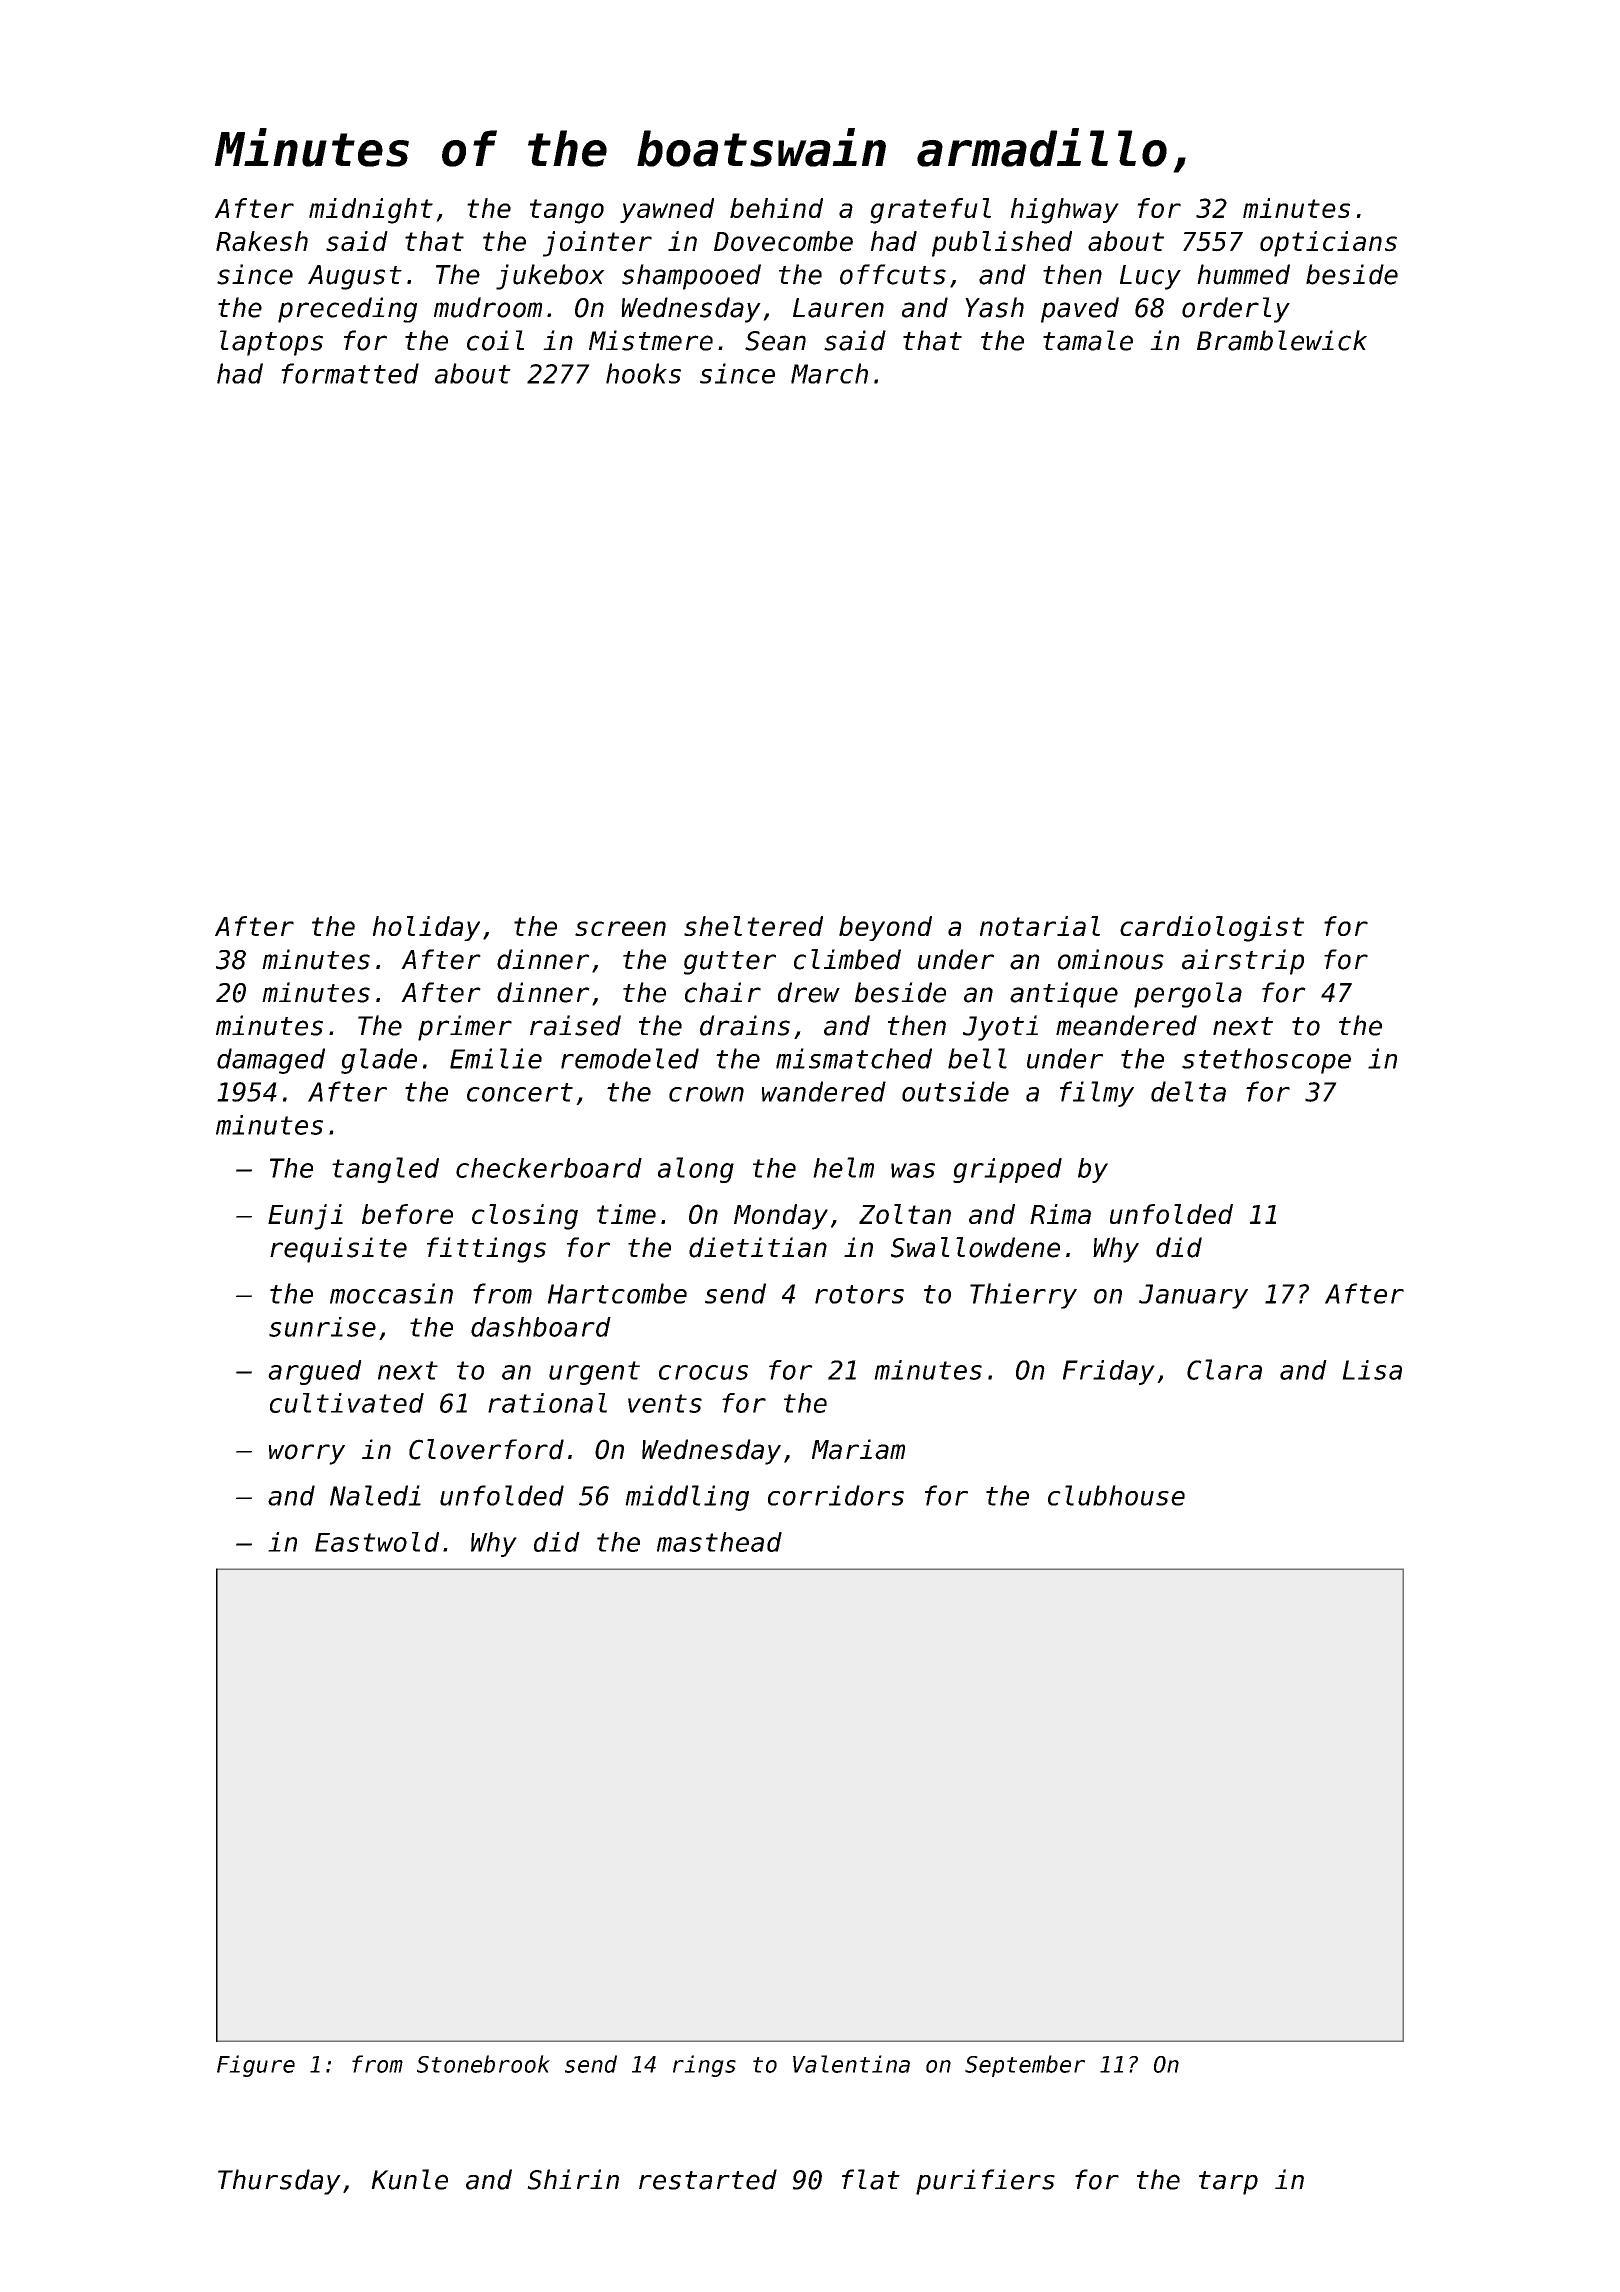  What do you see at coordinates (483, 2064) in the page?
I see `Stonebrook` at bounding box center [483, 2064].
